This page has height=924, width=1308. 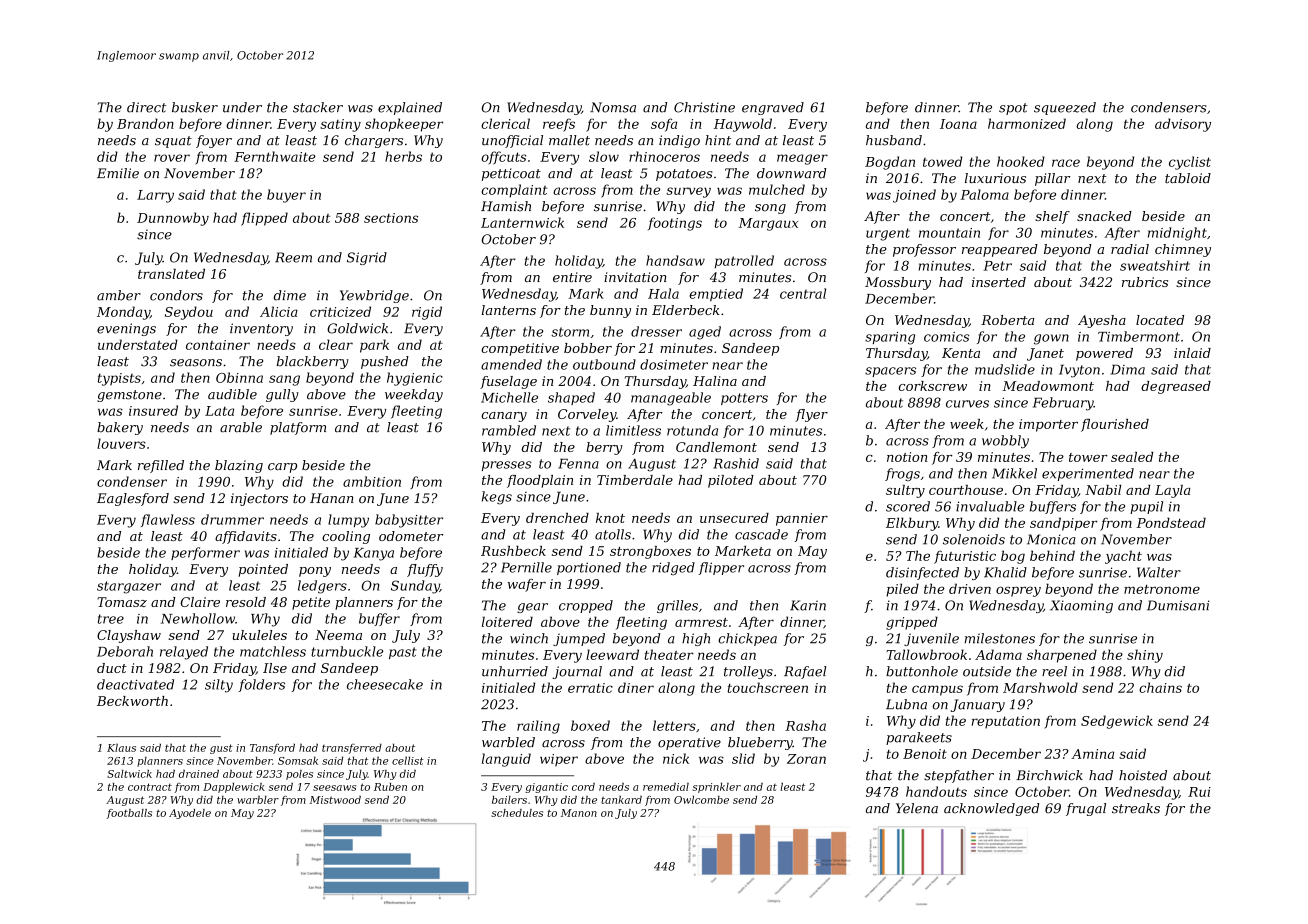 What do you see at coordinates (589, 568) in the page?
I see `portioned` at bounding box center [589, 568].
